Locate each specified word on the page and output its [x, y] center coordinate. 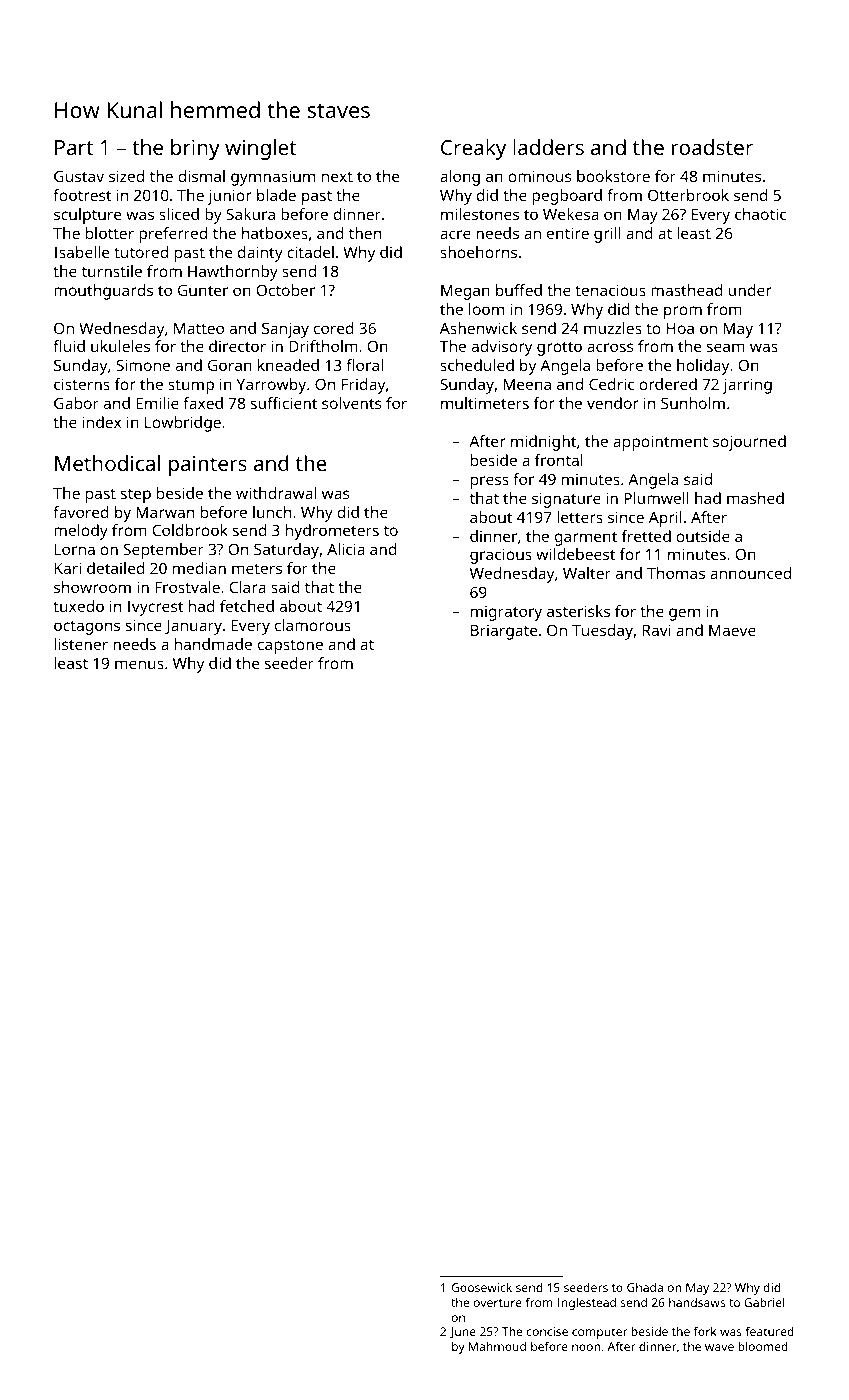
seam [726, 347]
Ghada [645, 1287]
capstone [290, 647]
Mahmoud [497, 1346]
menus [139, 664]
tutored [141, 252]
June [463, 1333]
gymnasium [273, 178]
